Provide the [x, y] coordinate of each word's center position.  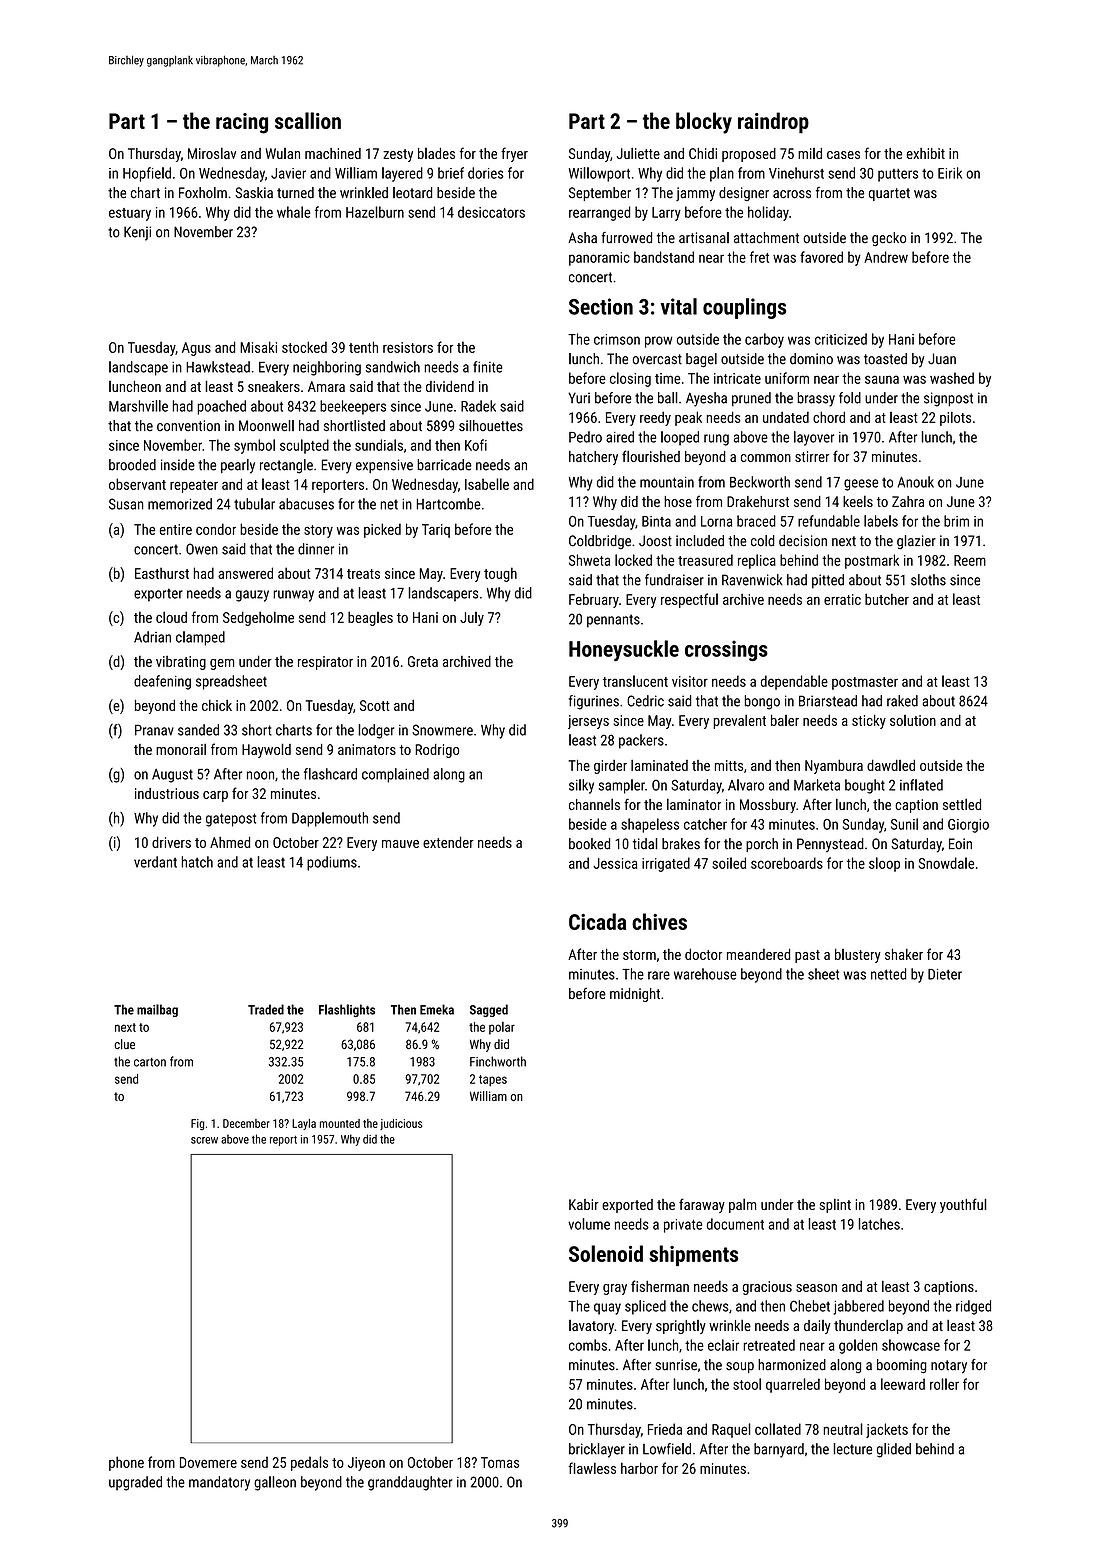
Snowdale [946, 863]
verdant [155, 862]
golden [858, 1346]
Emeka [437, 1009]
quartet [889, 194]
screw [204, 1140]
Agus [196, 349]
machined [333, 153]
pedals [309, 1463]
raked [902, 701]
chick [217, 705]
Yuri [579, 398]
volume [589, 1224]
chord [829, 417]
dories [486, 173]
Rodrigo [437, 751]
